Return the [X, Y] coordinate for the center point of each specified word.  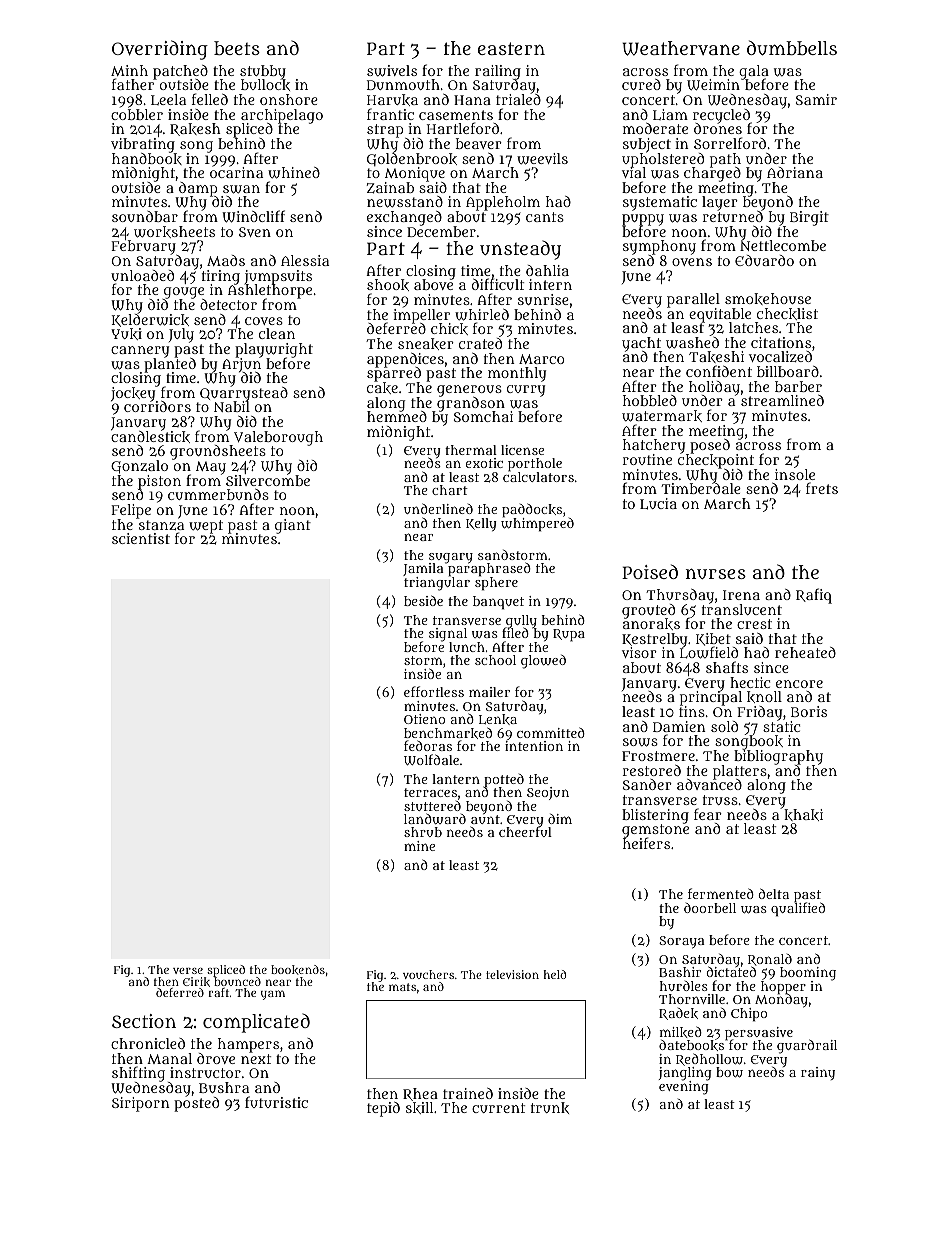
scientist [141, 538]
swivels [392, 71]
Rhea [420, 1094]
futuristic [276, 1102]
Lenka [498, 719]
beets [237, 48]
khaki [803, 815]
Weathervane [681, 48]
